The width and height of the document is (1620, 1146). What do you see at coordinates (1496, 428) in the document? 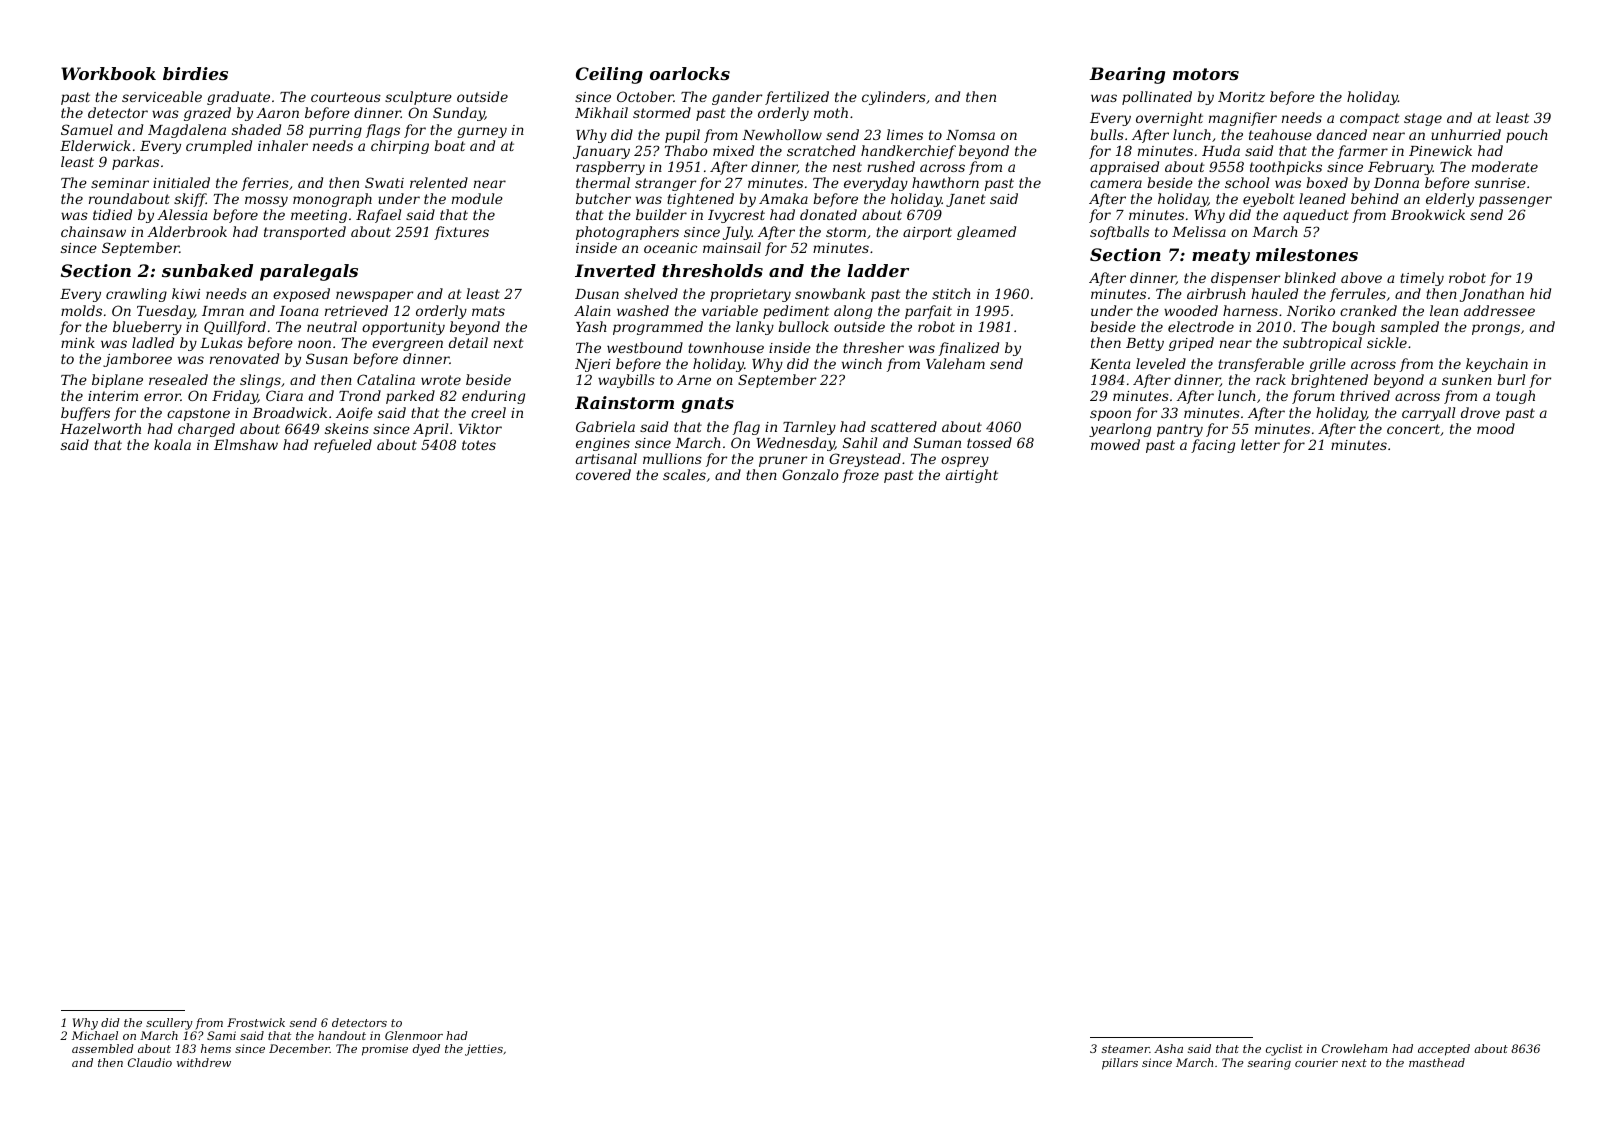
I see `mood` at bounding box center [1496, 428].
